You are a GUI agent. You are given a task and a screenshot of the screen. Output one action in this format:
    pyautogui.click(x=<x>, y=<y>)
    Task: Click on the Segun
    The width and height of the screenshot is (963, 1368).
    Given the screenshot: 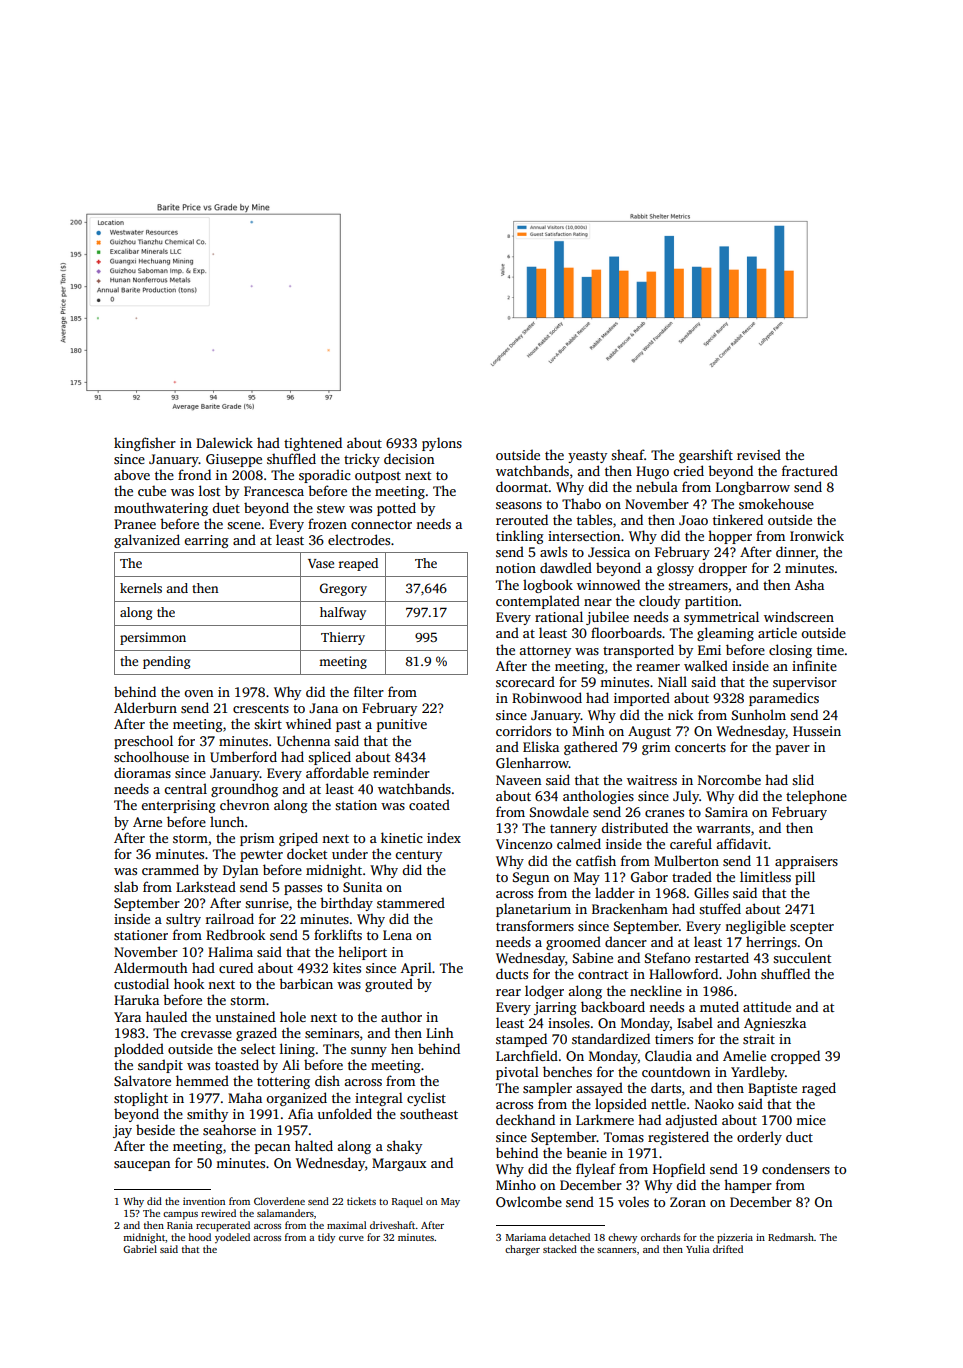 What is the action you would take?
    pyautogui.click(x=531, y=878)
